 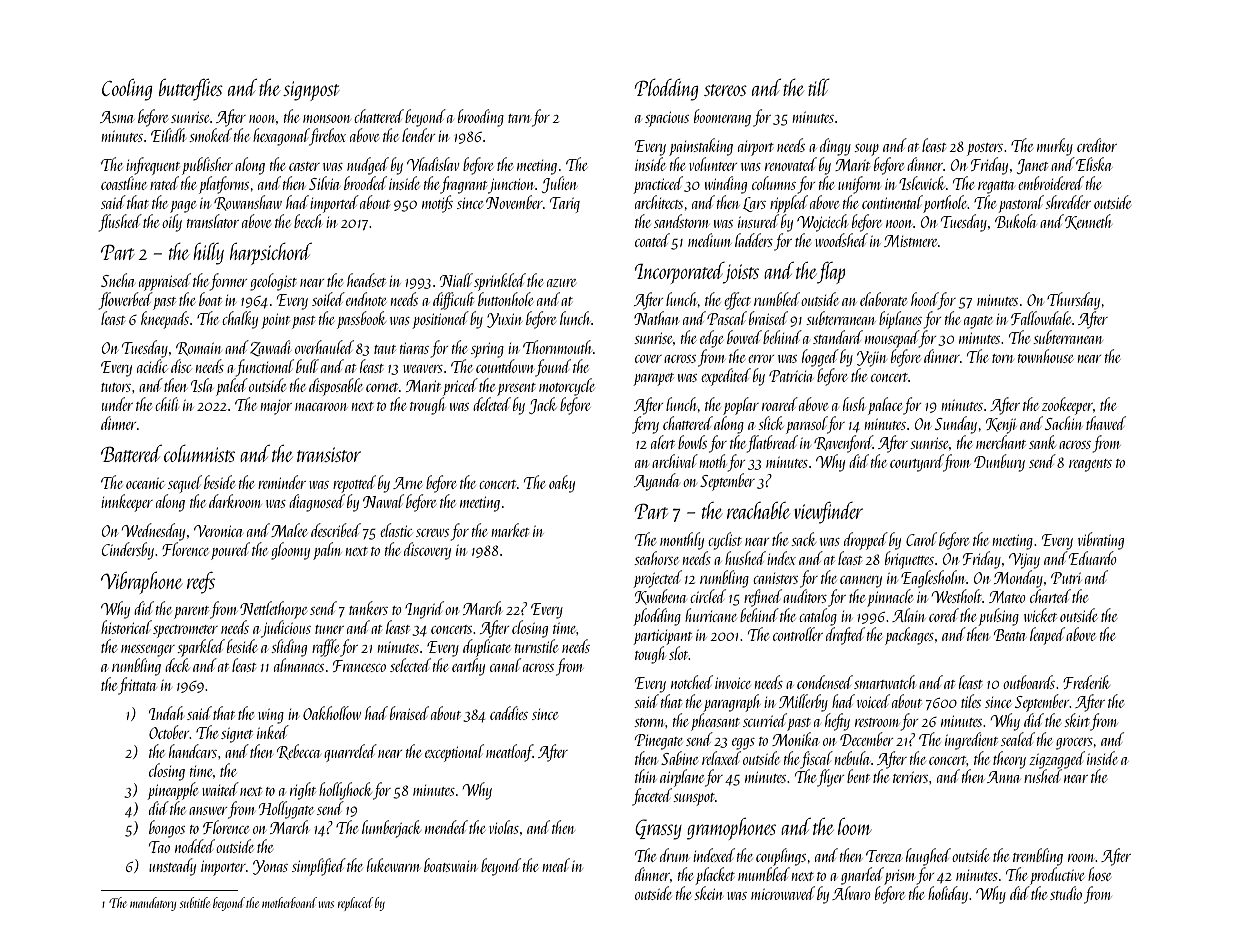 I want to click on flyer, so click(x=830, y=778).
